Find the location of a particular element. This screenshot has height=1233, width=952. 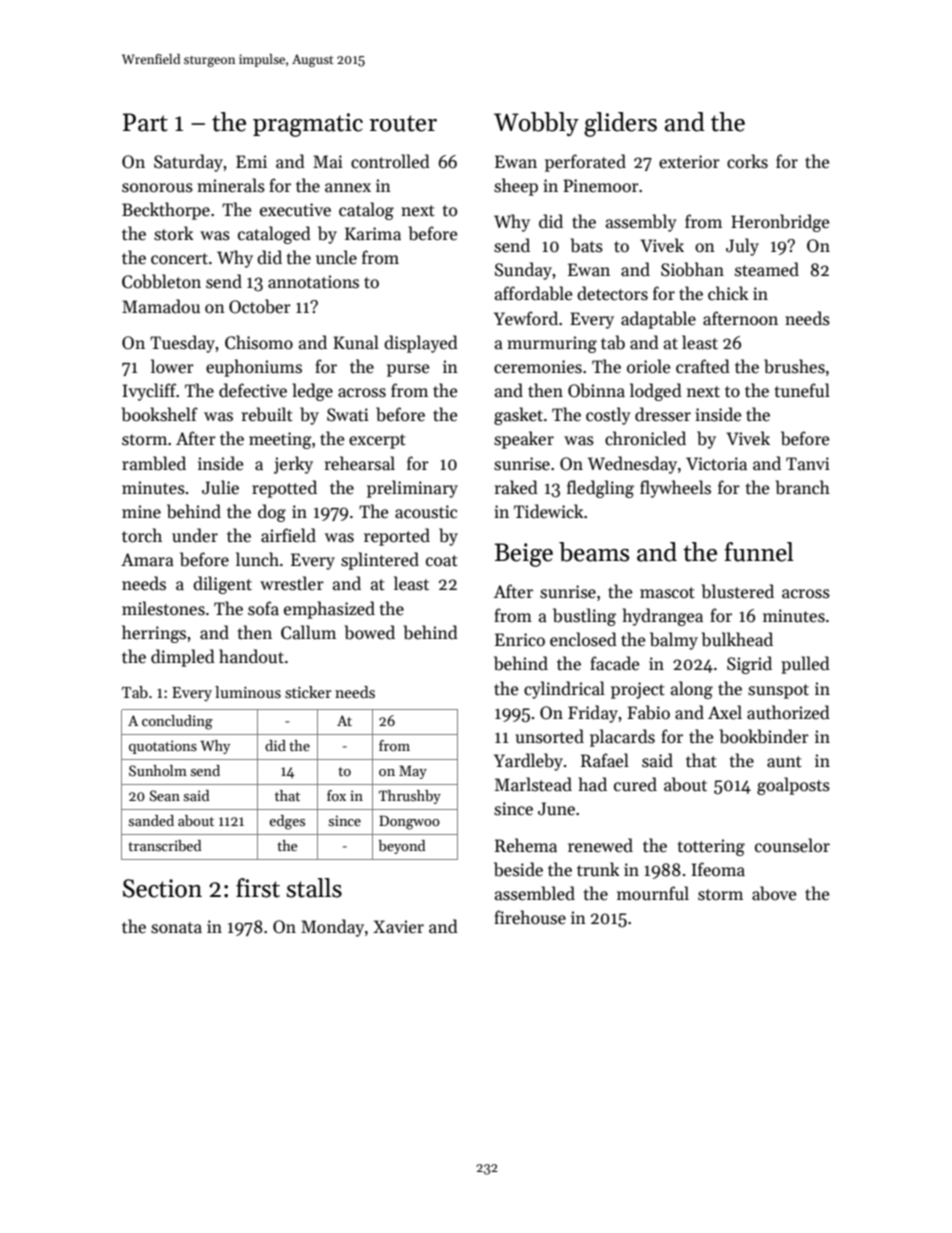

Marlstead is located at coordinates (533, 784).
